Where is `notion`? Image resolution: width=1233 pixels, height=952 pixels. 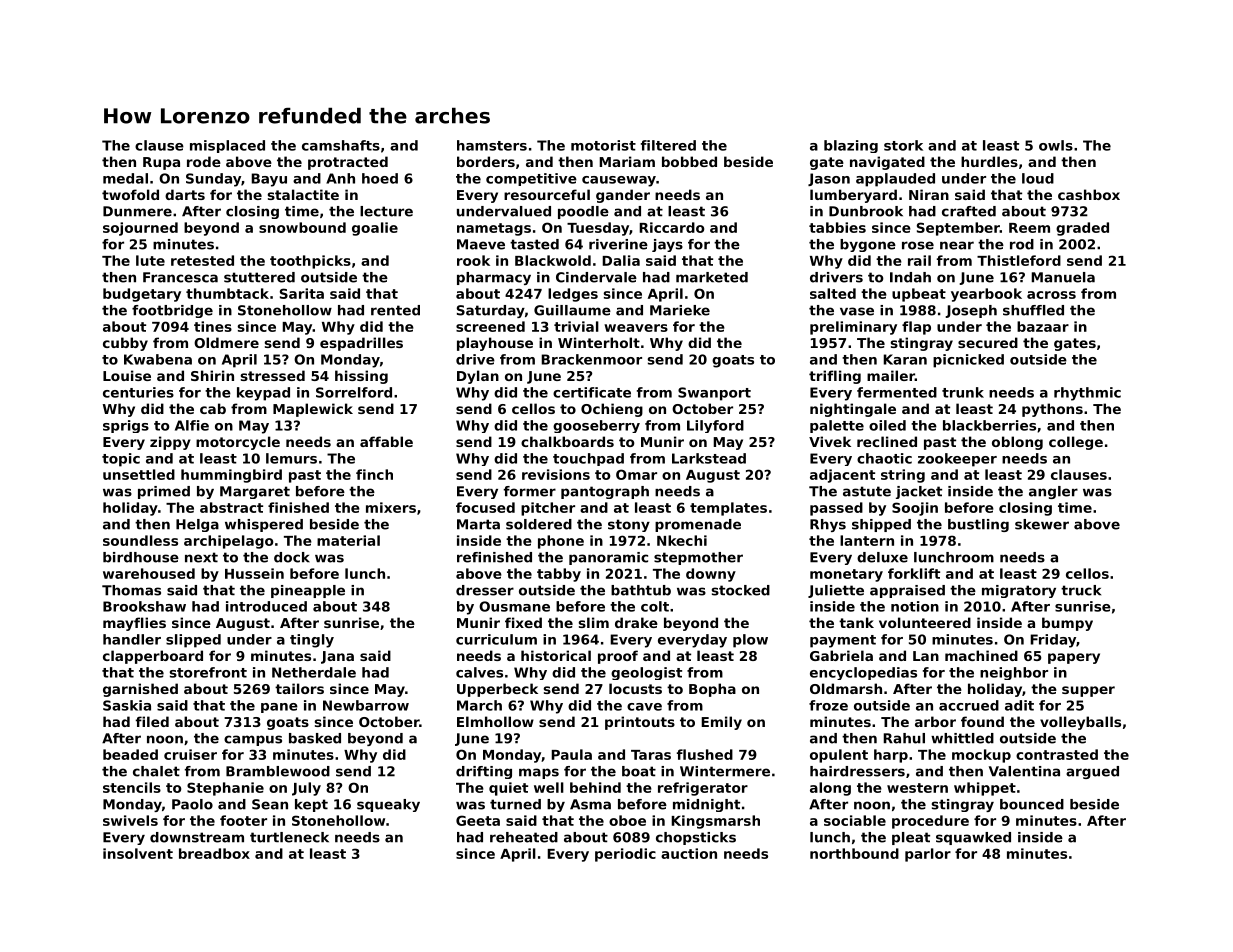
notion is located at coordinates (915, 606).
